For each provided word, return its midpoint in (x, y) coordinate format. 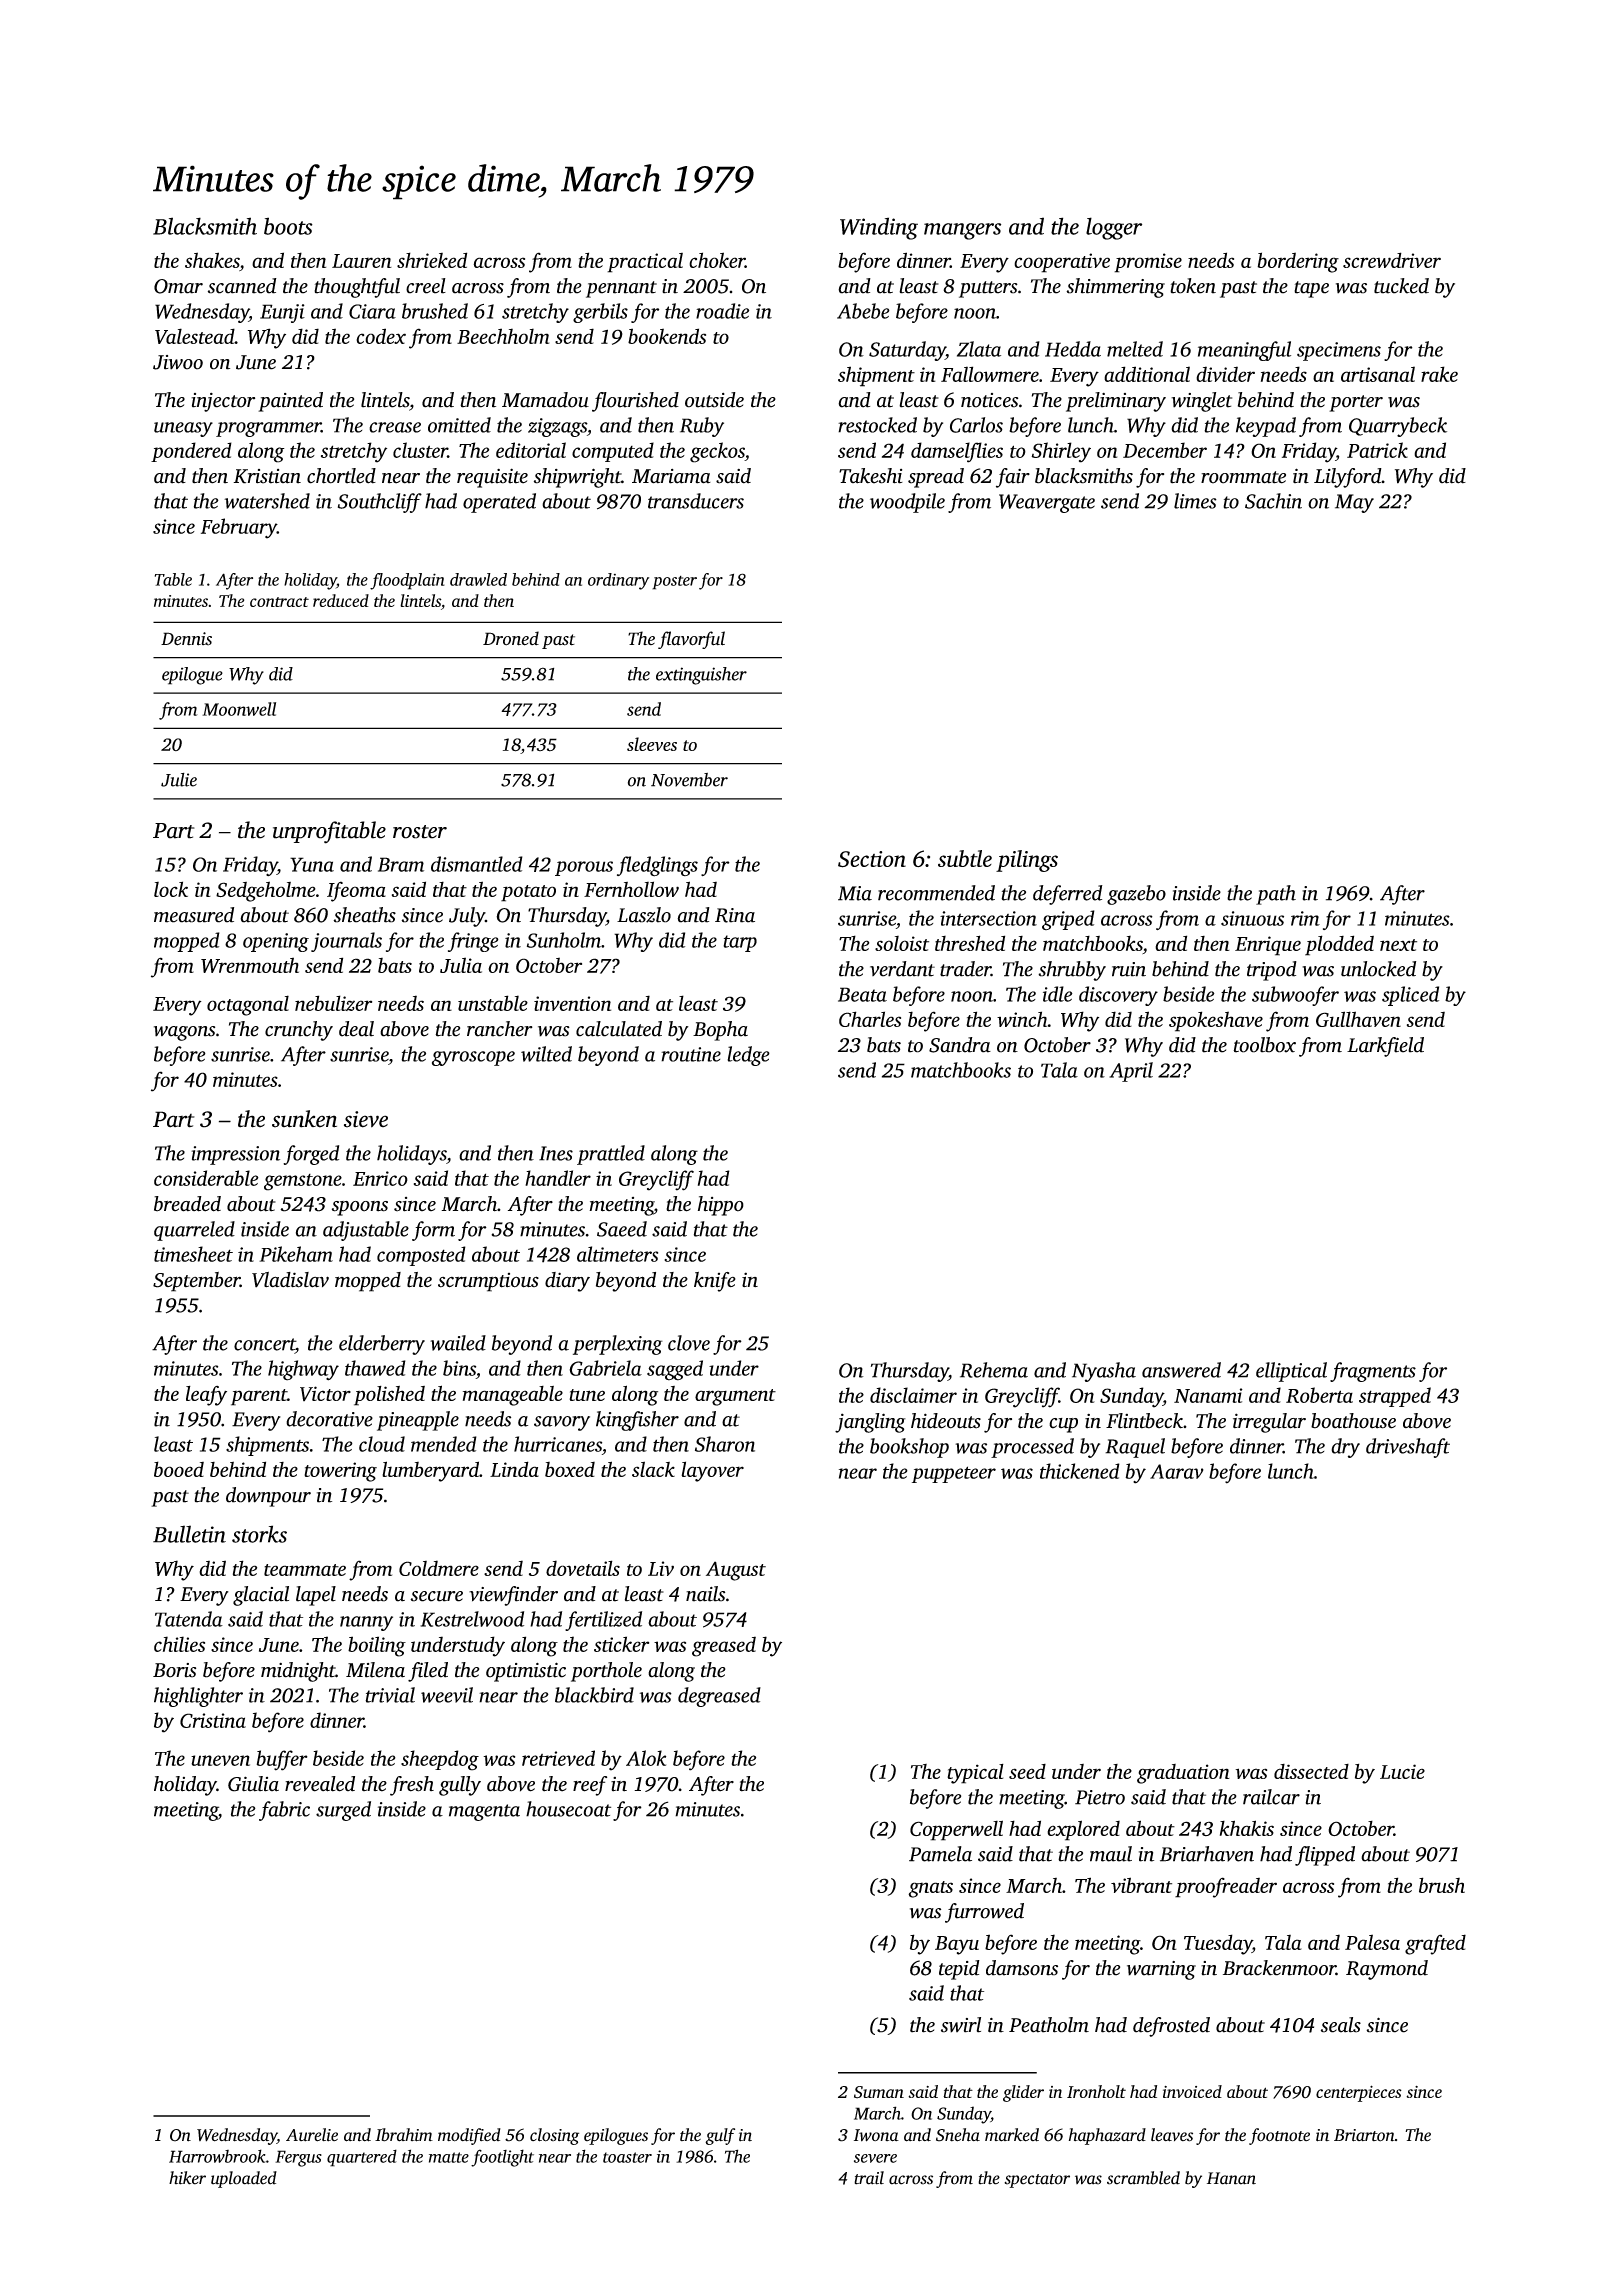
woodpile (907, 503)
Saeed (622, 1229)
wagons (184, 1033)
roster (420, 832)
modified (469, 2136)
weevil (447, 1695)
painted (290, 402)
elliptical (1291, 1372)
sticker (621, 1644)
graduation (1183, 1774)
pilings (1027, 861)
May (1354, 503)
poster (674, 583)
